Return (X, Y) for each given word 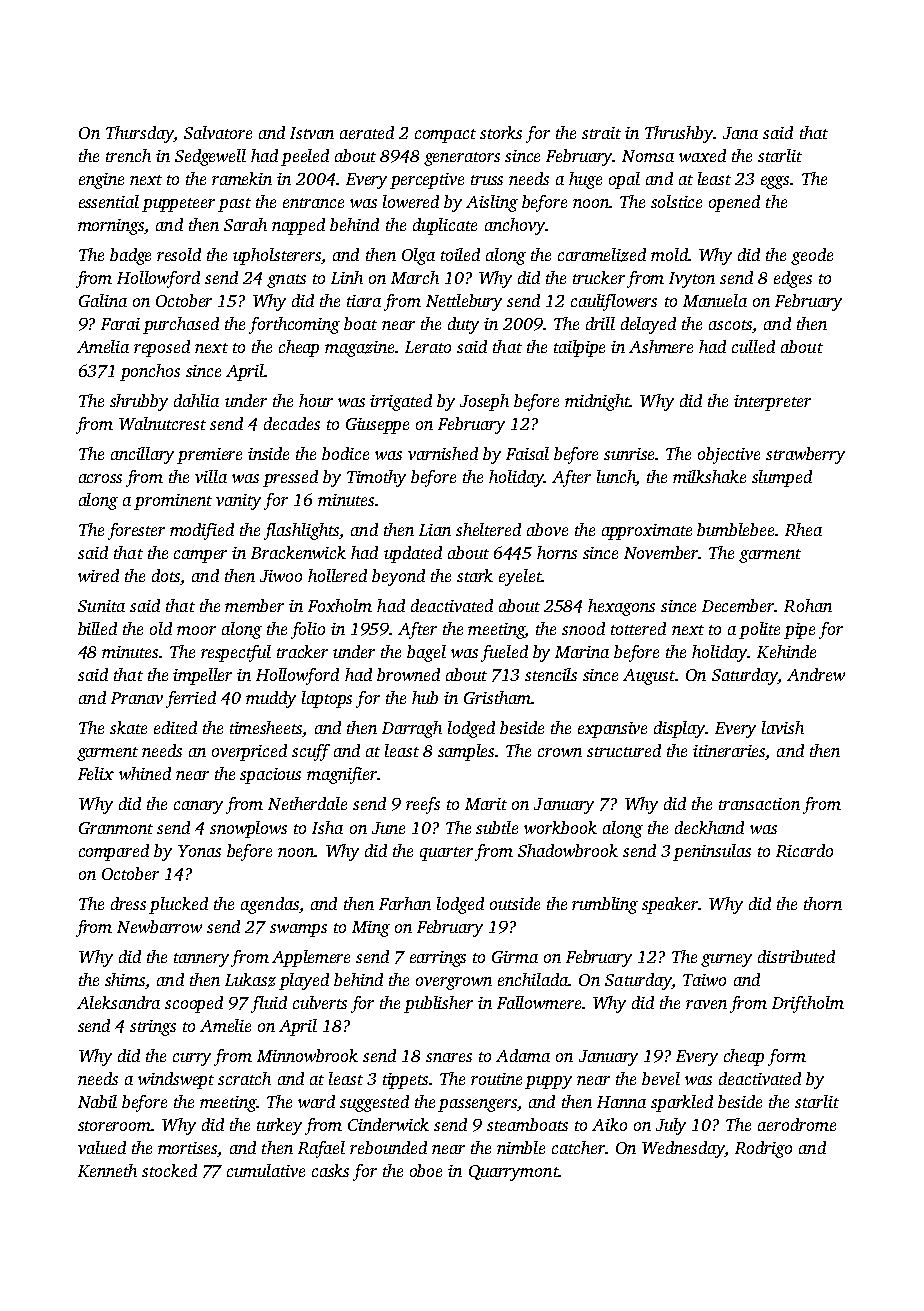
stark (475, 575)
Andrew (816, 674)
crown (560, 752)
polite (759, 630)
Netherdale (307, 803)
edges (793, 279)
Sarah (245, 224)
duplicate (445, 226)
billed (97, 628)
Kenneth (107, 1170)
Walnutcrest (162, 423)
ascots (731, 326)
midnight (597, 402)
